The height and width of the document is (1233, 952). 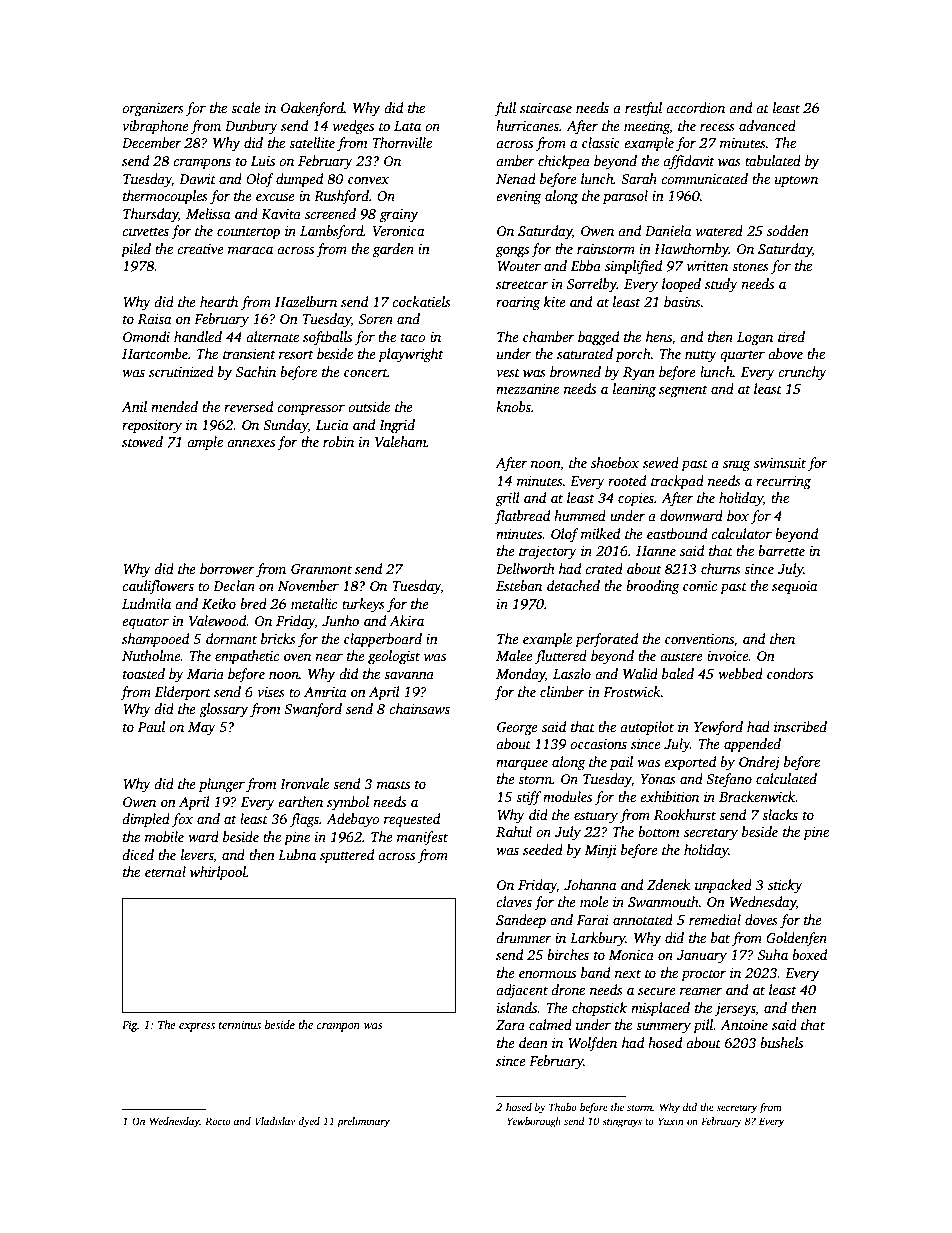 What do you see at coordinates (533, 1042) in the document?
I see `dean` at bounding box center [533, 1042].
